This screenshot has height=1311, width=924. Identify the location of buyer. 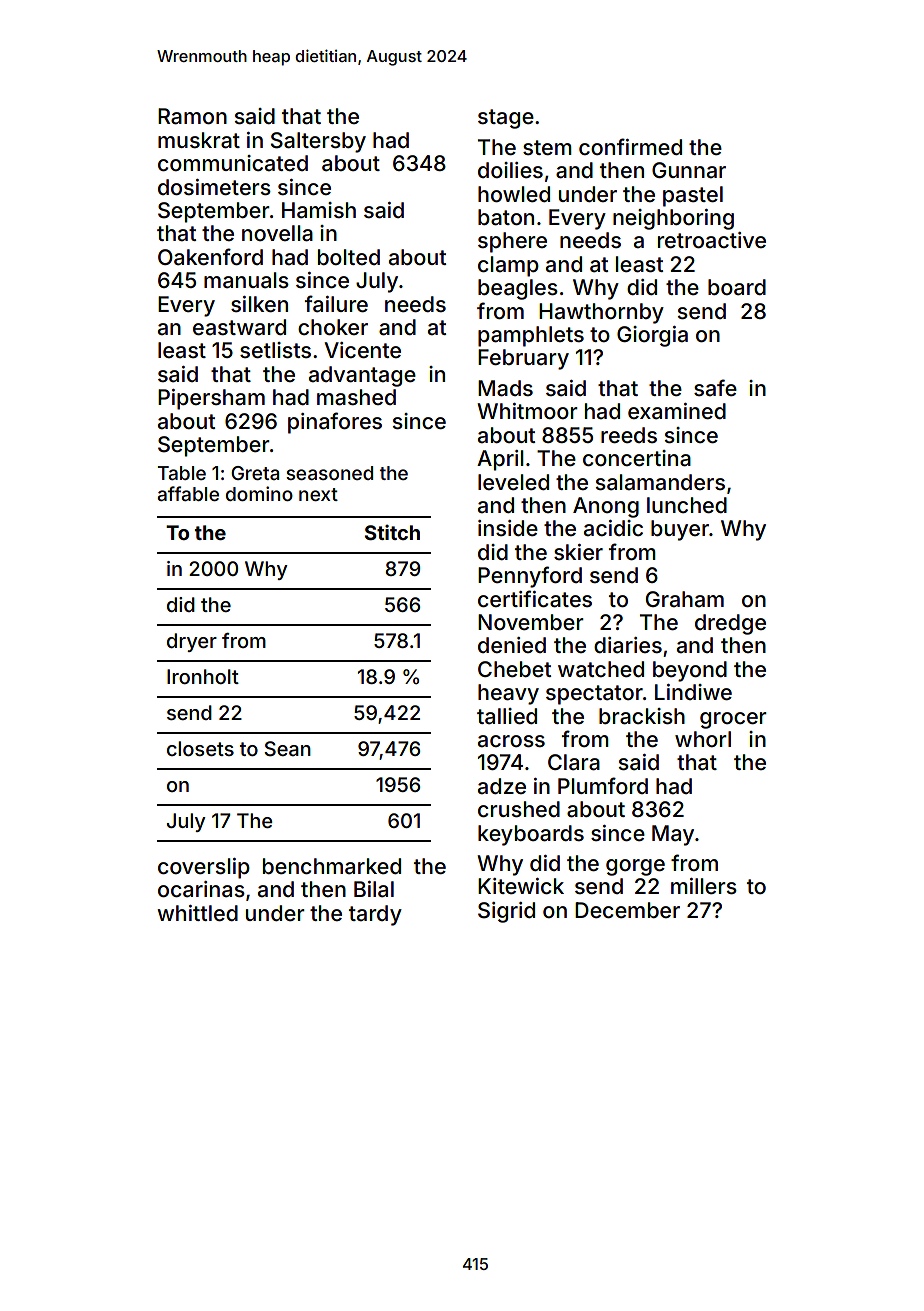
(680, 530).
